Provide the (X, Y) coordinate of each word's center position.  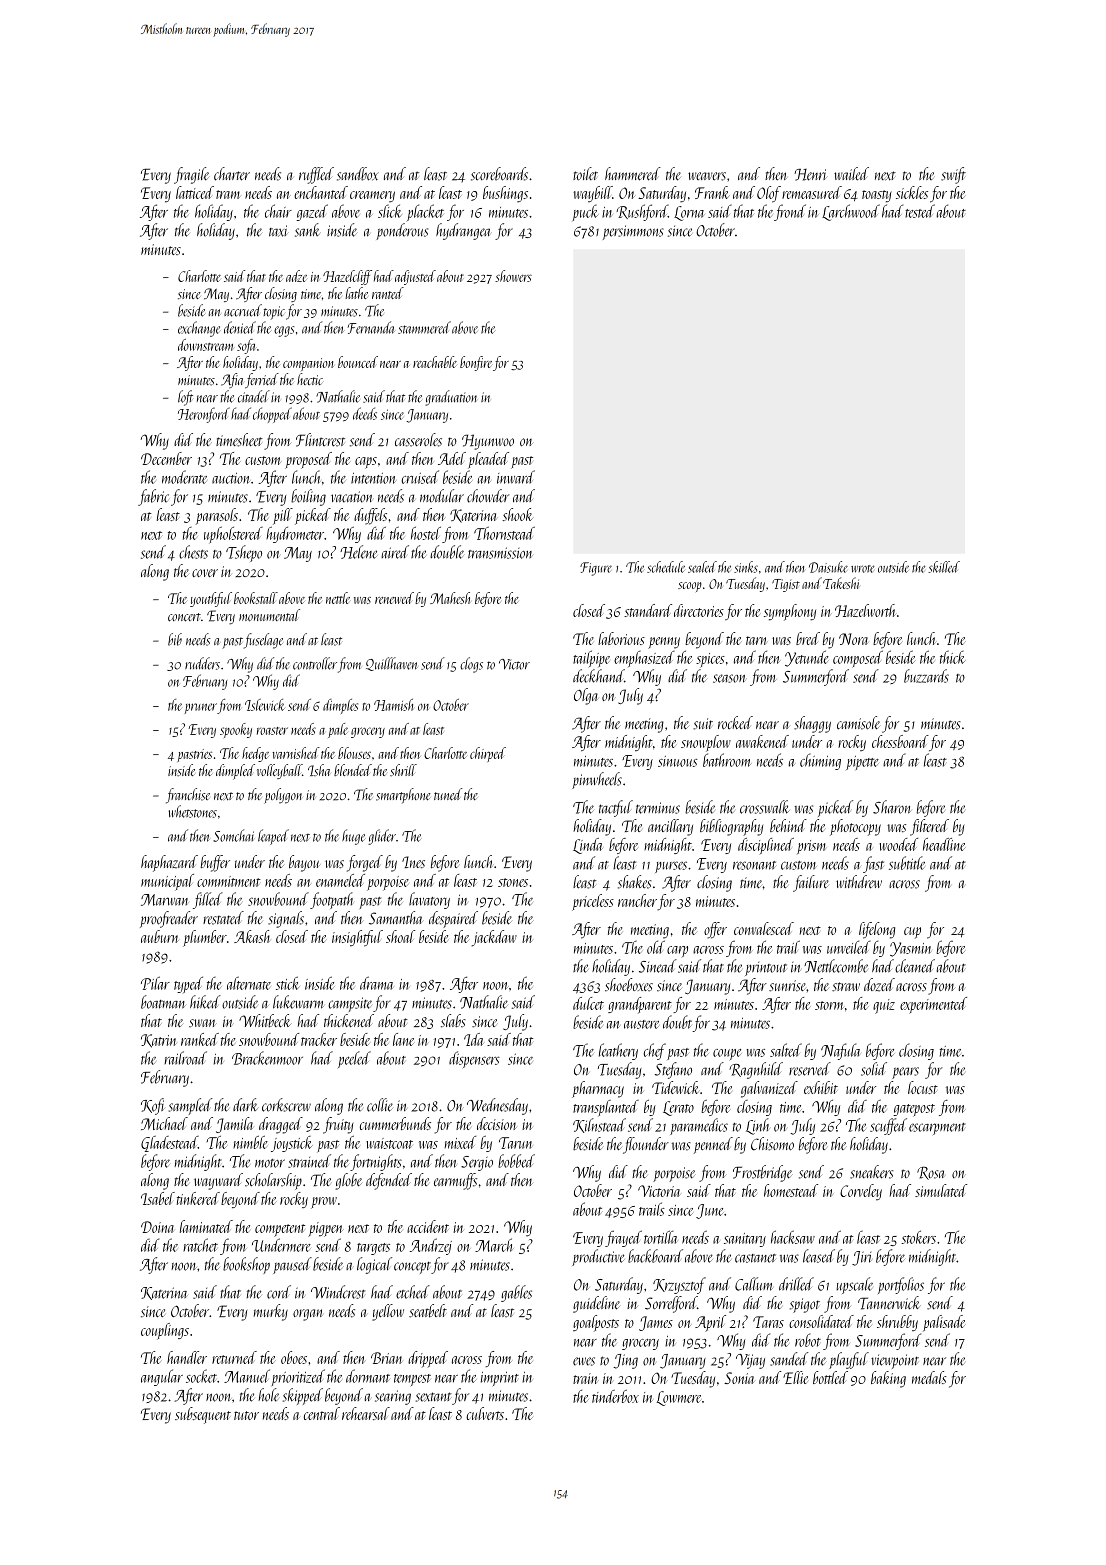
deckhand (598, 676)
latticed (195, 192)
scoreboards (499, 174)
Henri (810, 175)
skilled (944, 567)
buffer (215, 863)
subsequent (203, 1415)
